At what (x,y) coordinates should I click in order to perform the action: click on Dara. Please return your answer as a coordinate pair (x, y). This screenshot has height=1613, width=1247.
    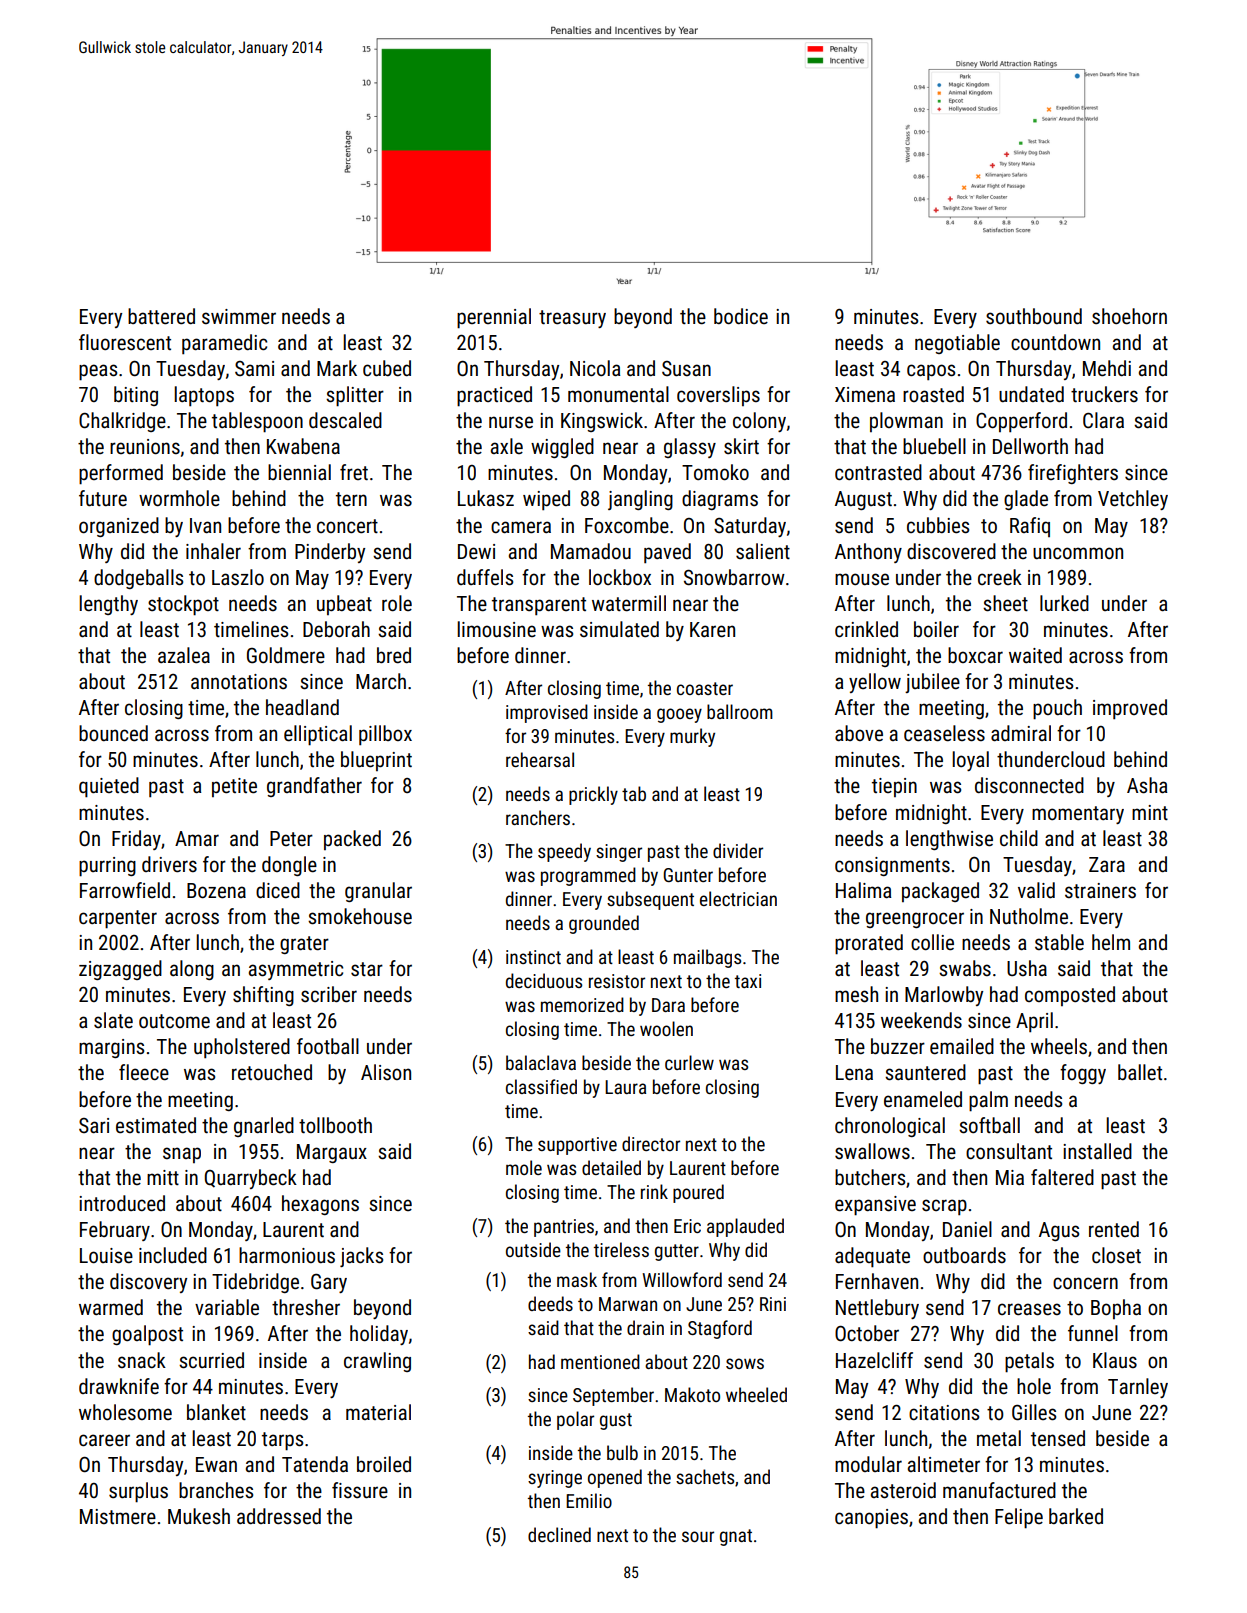
    Looking at the image, I should click on (668, 1005).
